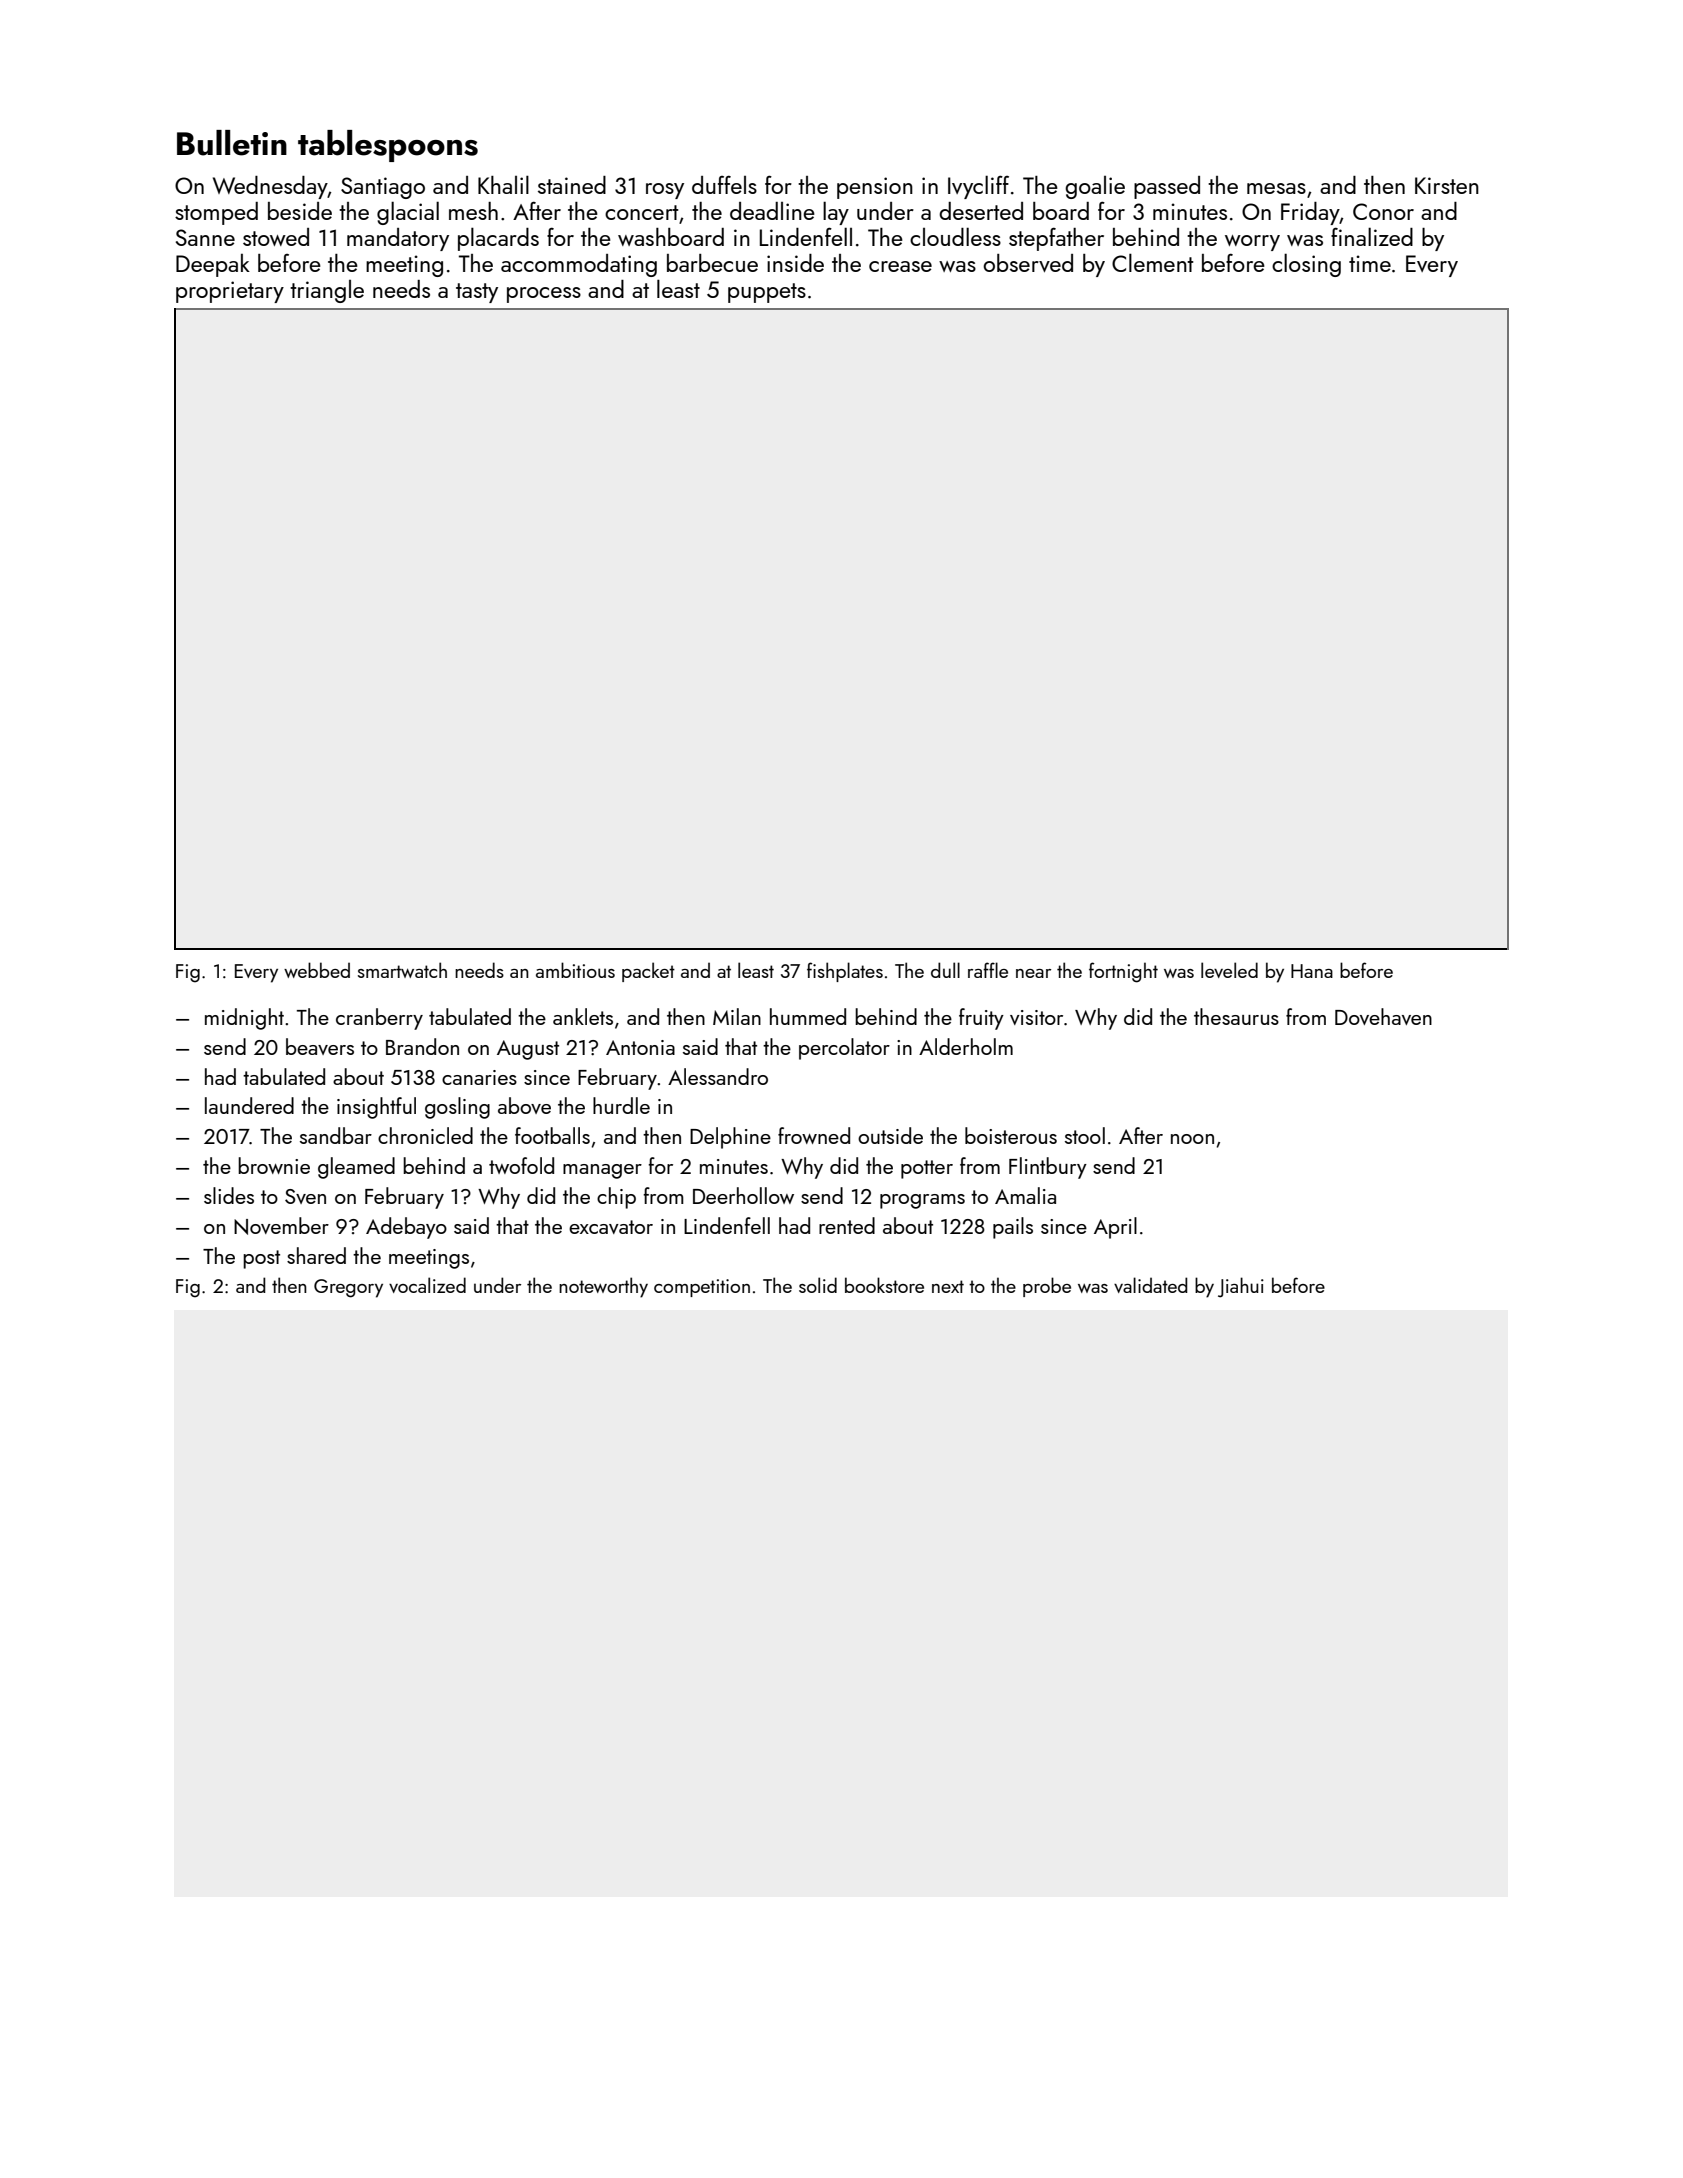 The width and height of the screenshot is (1683, 2178). I want to click on post, so click(261, 1259).
